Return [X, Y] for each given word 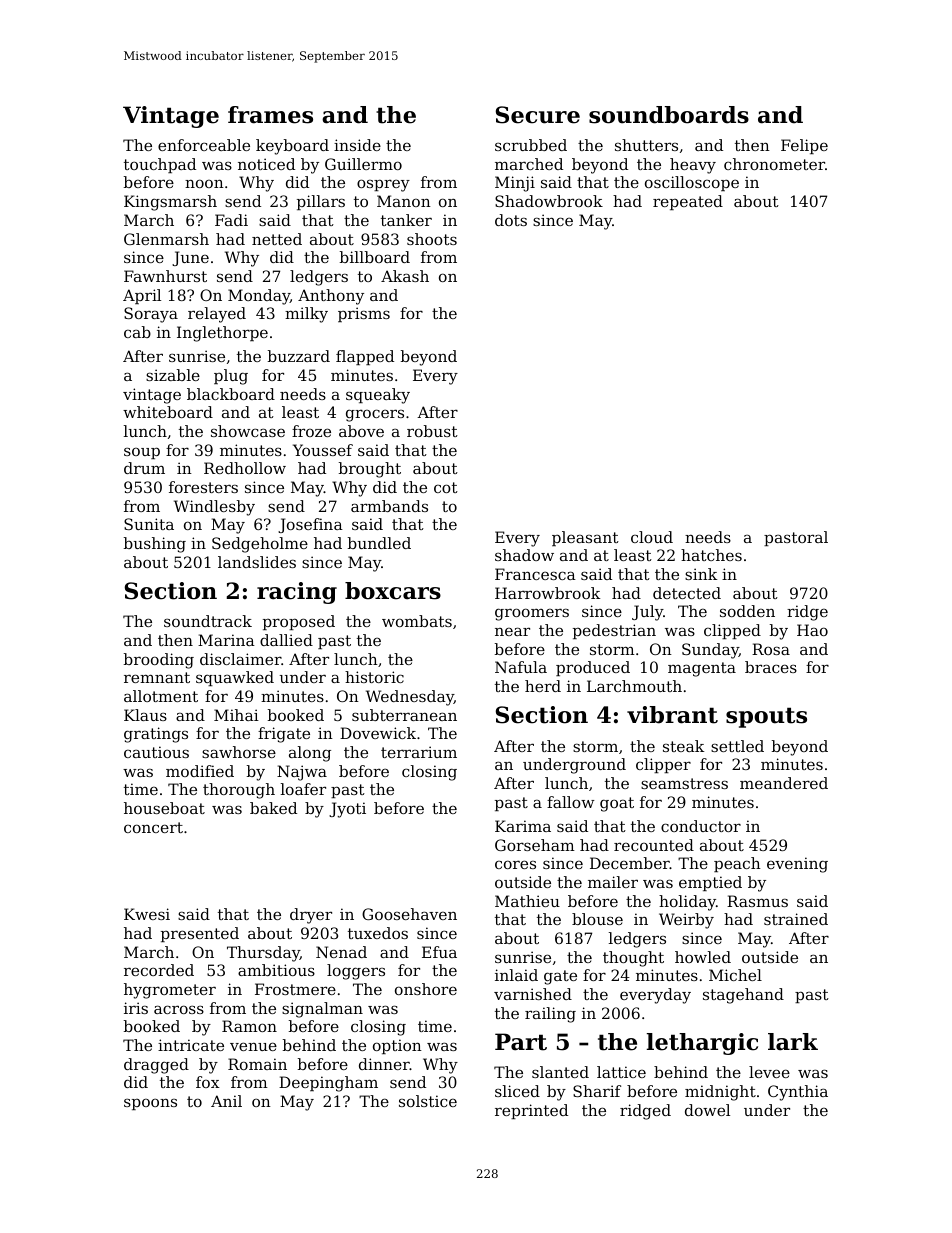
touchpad [160, 165]
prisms [364, 314]
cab [137, 332]
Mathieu [527, 901]
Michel [735, 975]
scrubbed [531, 145]
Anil [226, 1101]
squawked [235, 678]
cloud [652, 537]
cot [446, 487]
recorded [159, 970]
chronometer [774, 164]
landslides [257, 562]
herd [543, 686]
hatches [711, 555]
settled [737, 746]
